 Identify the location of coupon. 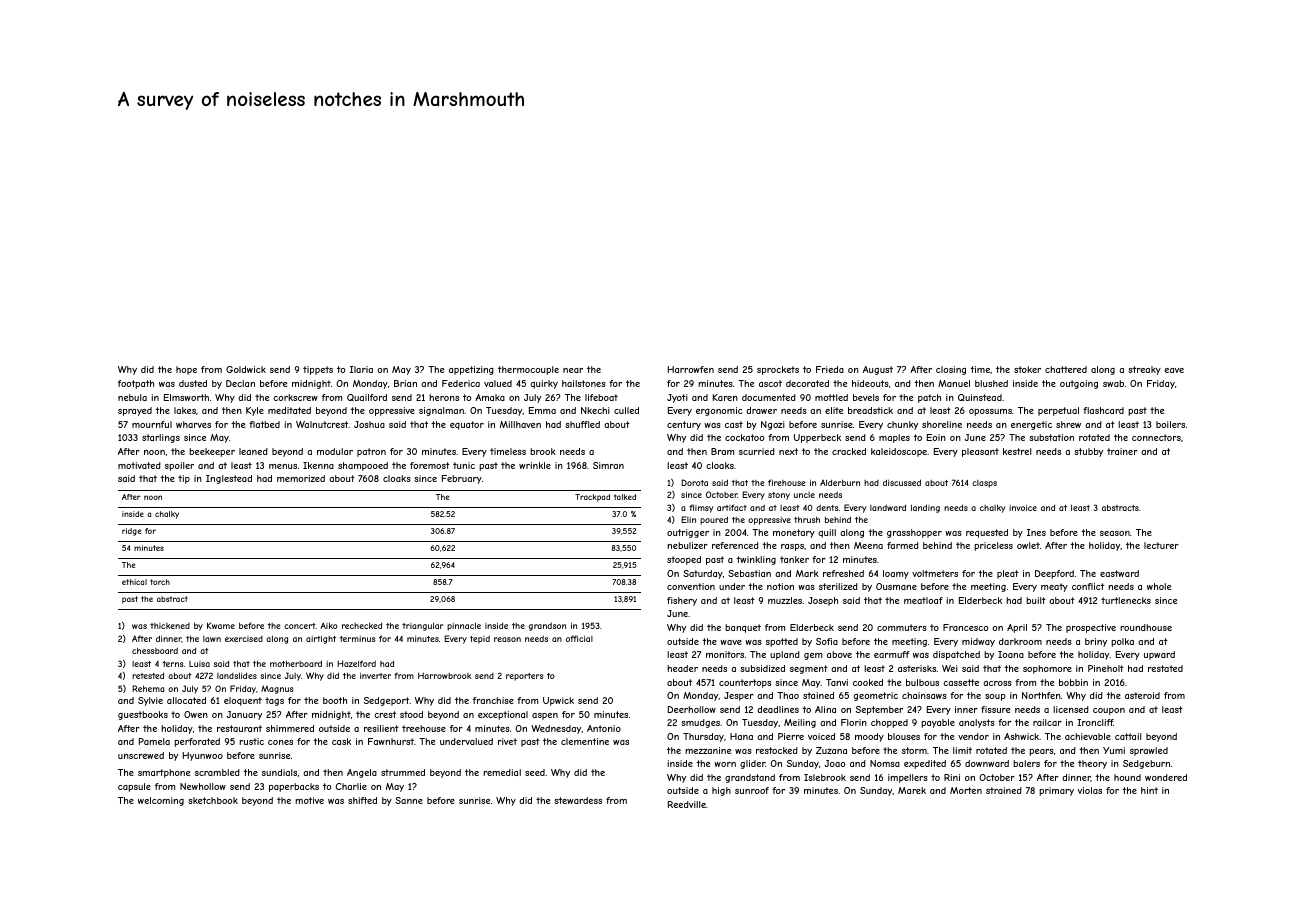
(1109, 711).
